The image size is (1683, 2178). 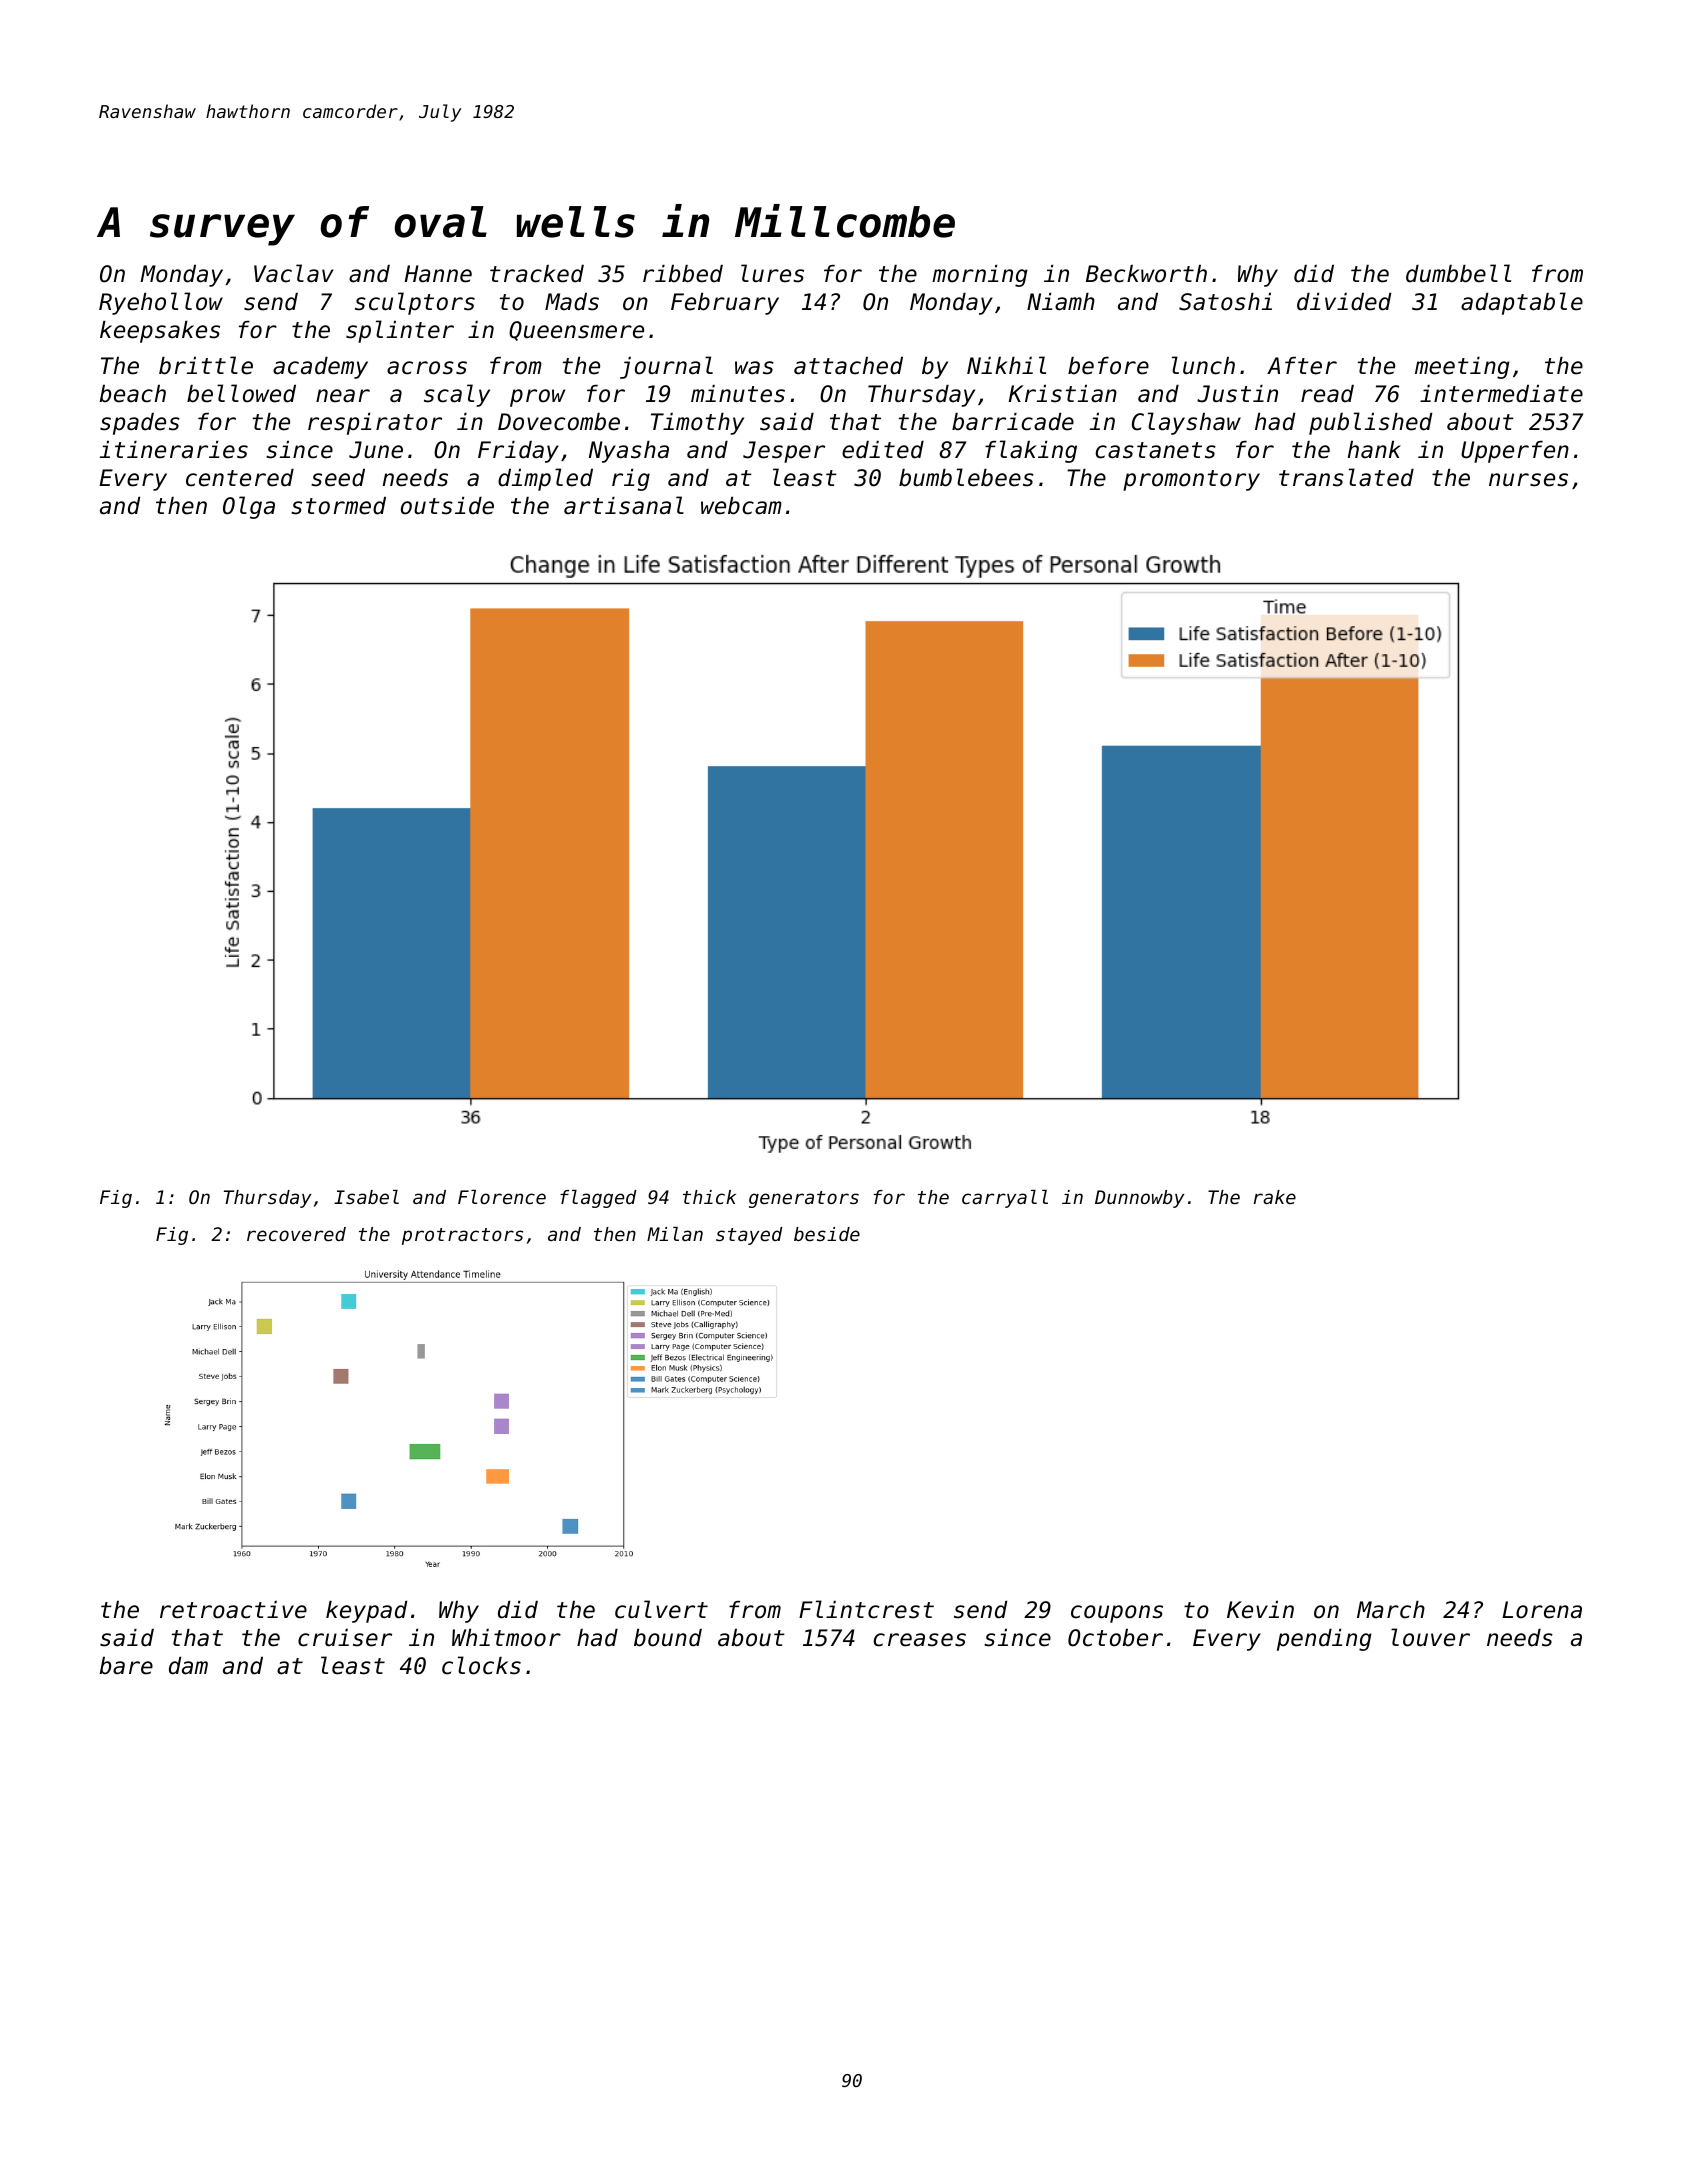 I want to click on rake, so click(x=1275, y=1197).
